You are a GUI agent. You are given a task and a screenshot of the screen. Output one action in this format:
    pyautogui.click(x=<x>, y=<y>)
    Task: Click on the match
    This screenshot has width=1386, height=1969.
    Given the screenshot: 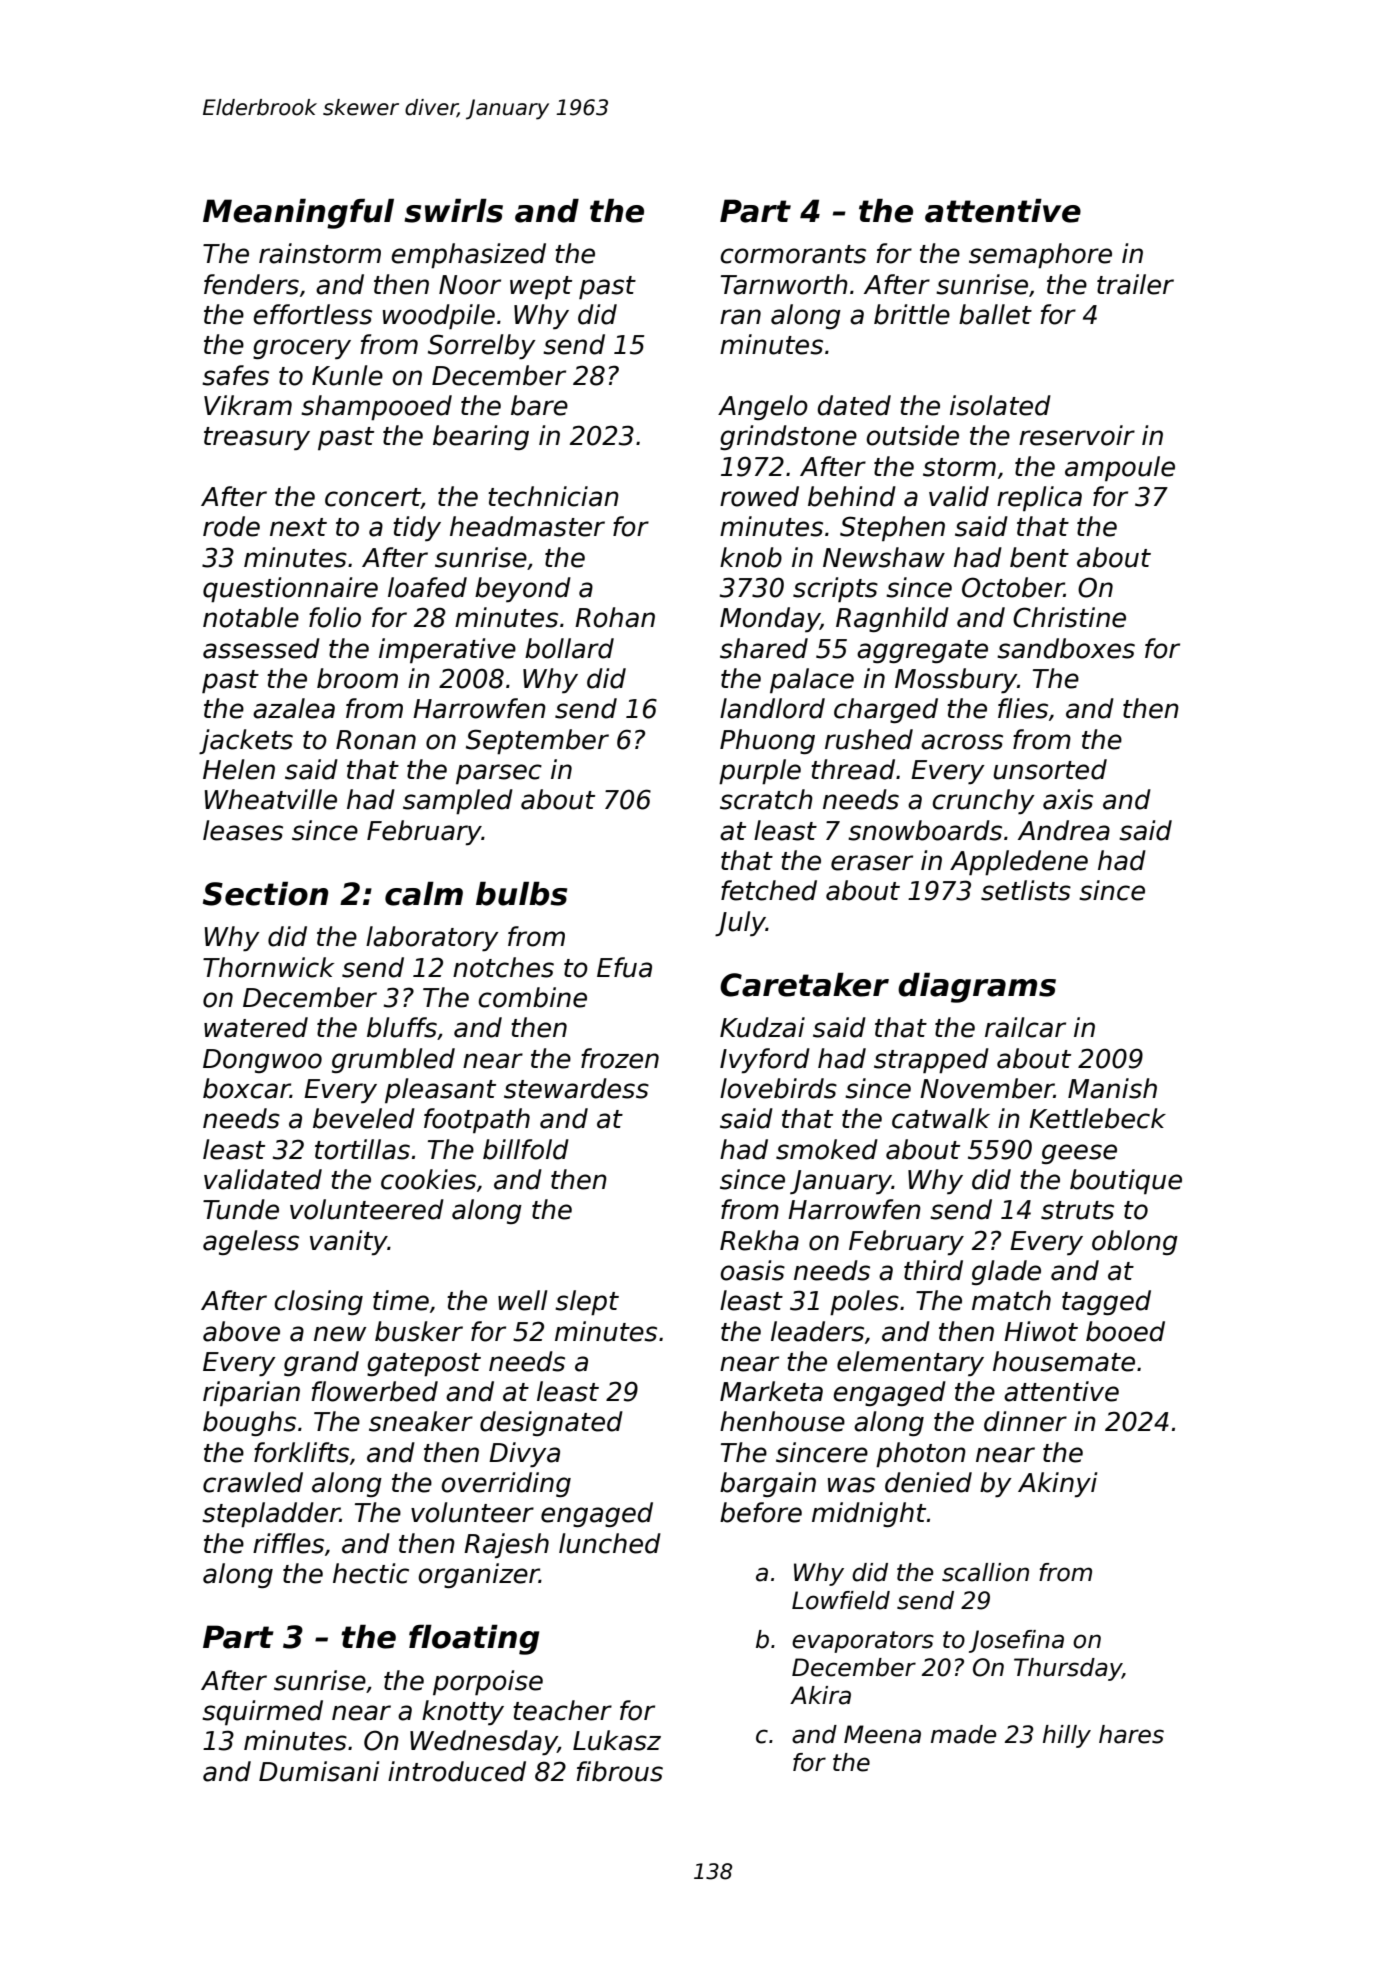 What is the action you would take?
    pyautogui.click(x=1011, y=1300)
